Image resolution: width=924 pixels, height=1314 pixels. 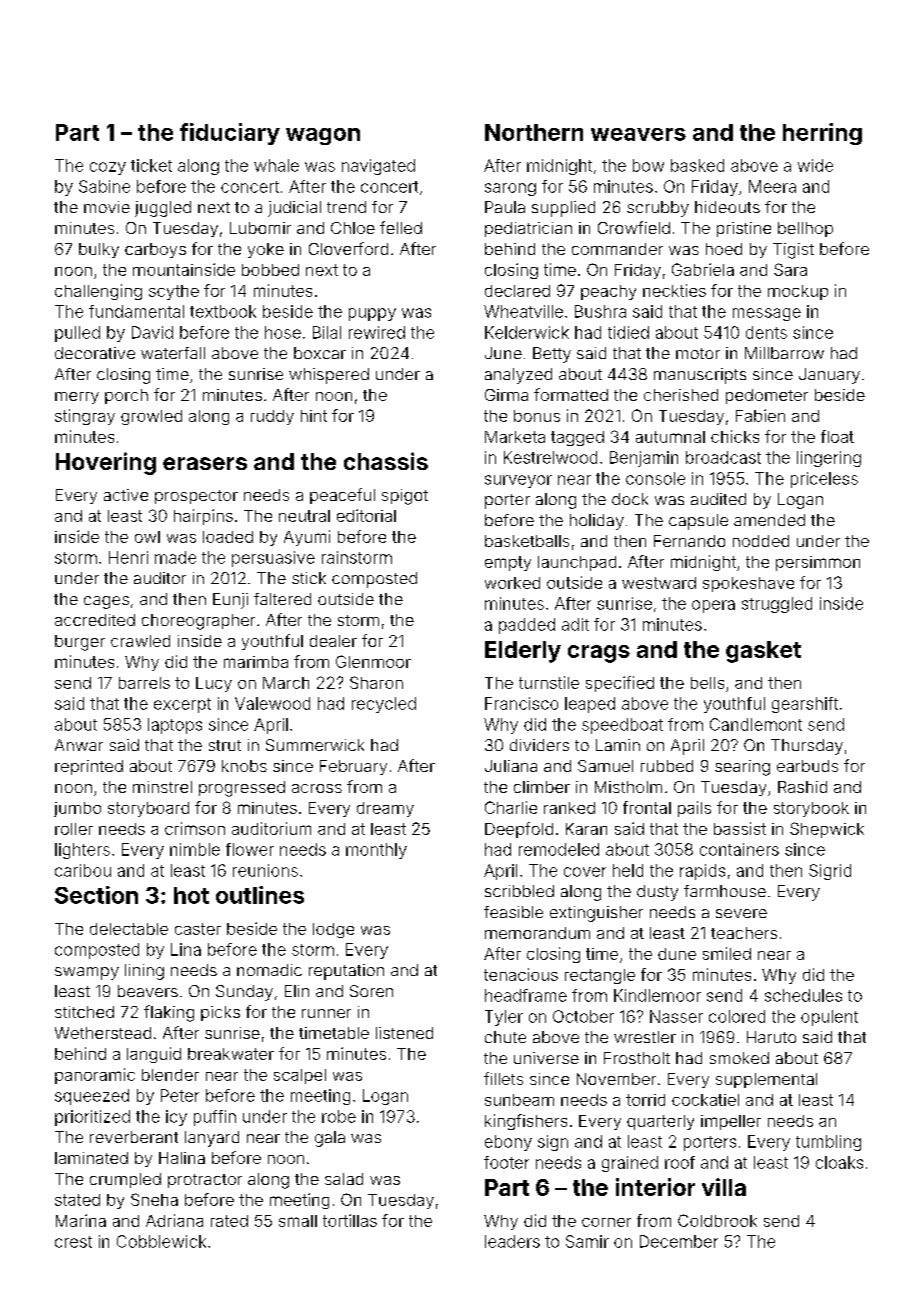 I want to click on Adriana, so click(x=174, y=1220).
